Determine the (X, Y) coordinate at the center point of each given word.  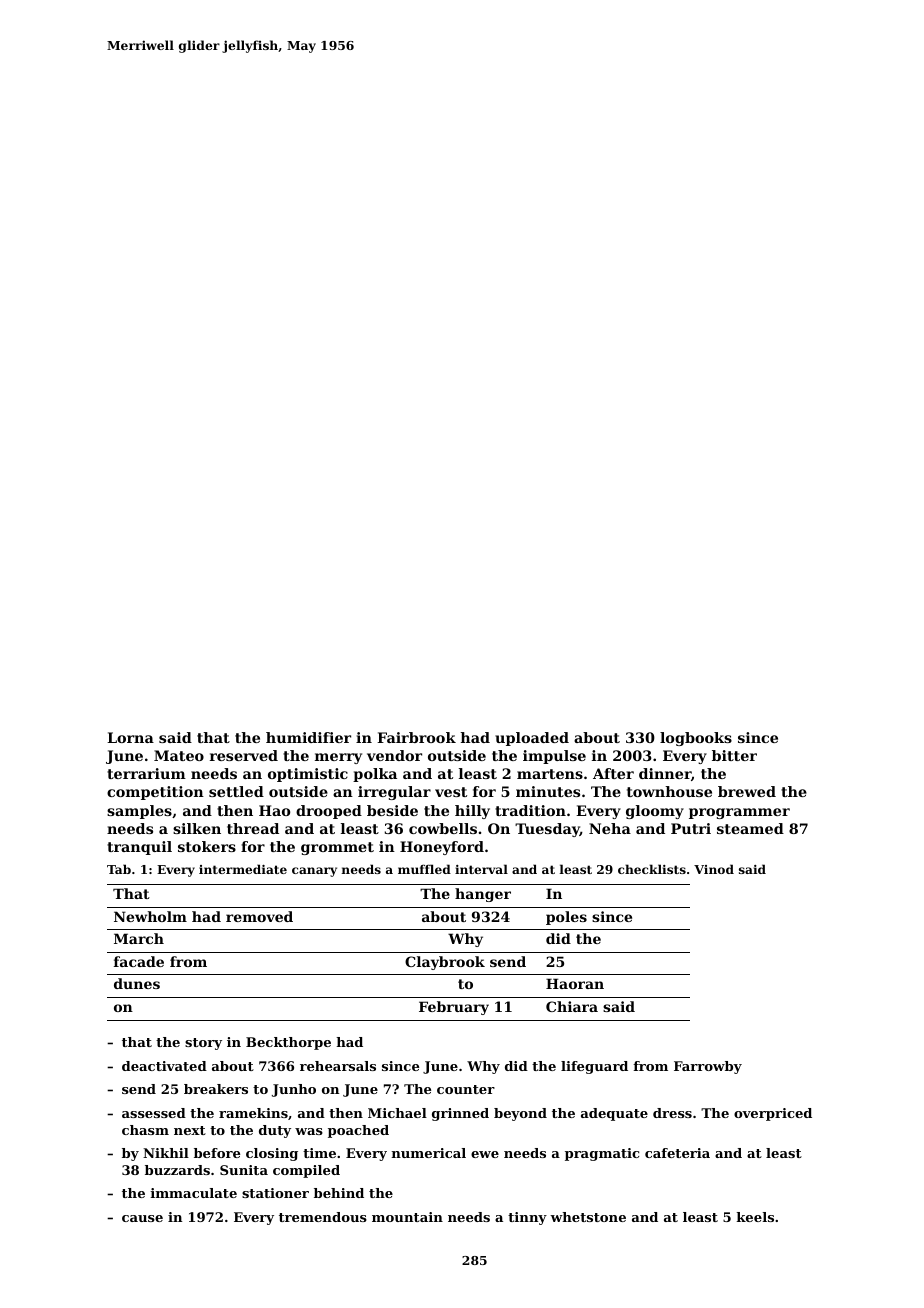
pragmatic (602, 1154)
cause (142, 1218)
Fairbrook (416, 737)
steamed (750, 828)
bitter (734, 755)
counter (466, 1089)
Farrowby (708, 1067)
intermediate (243, 869)
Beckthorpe (288, 1043)
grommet (337, 848)
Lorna (130, 737)
